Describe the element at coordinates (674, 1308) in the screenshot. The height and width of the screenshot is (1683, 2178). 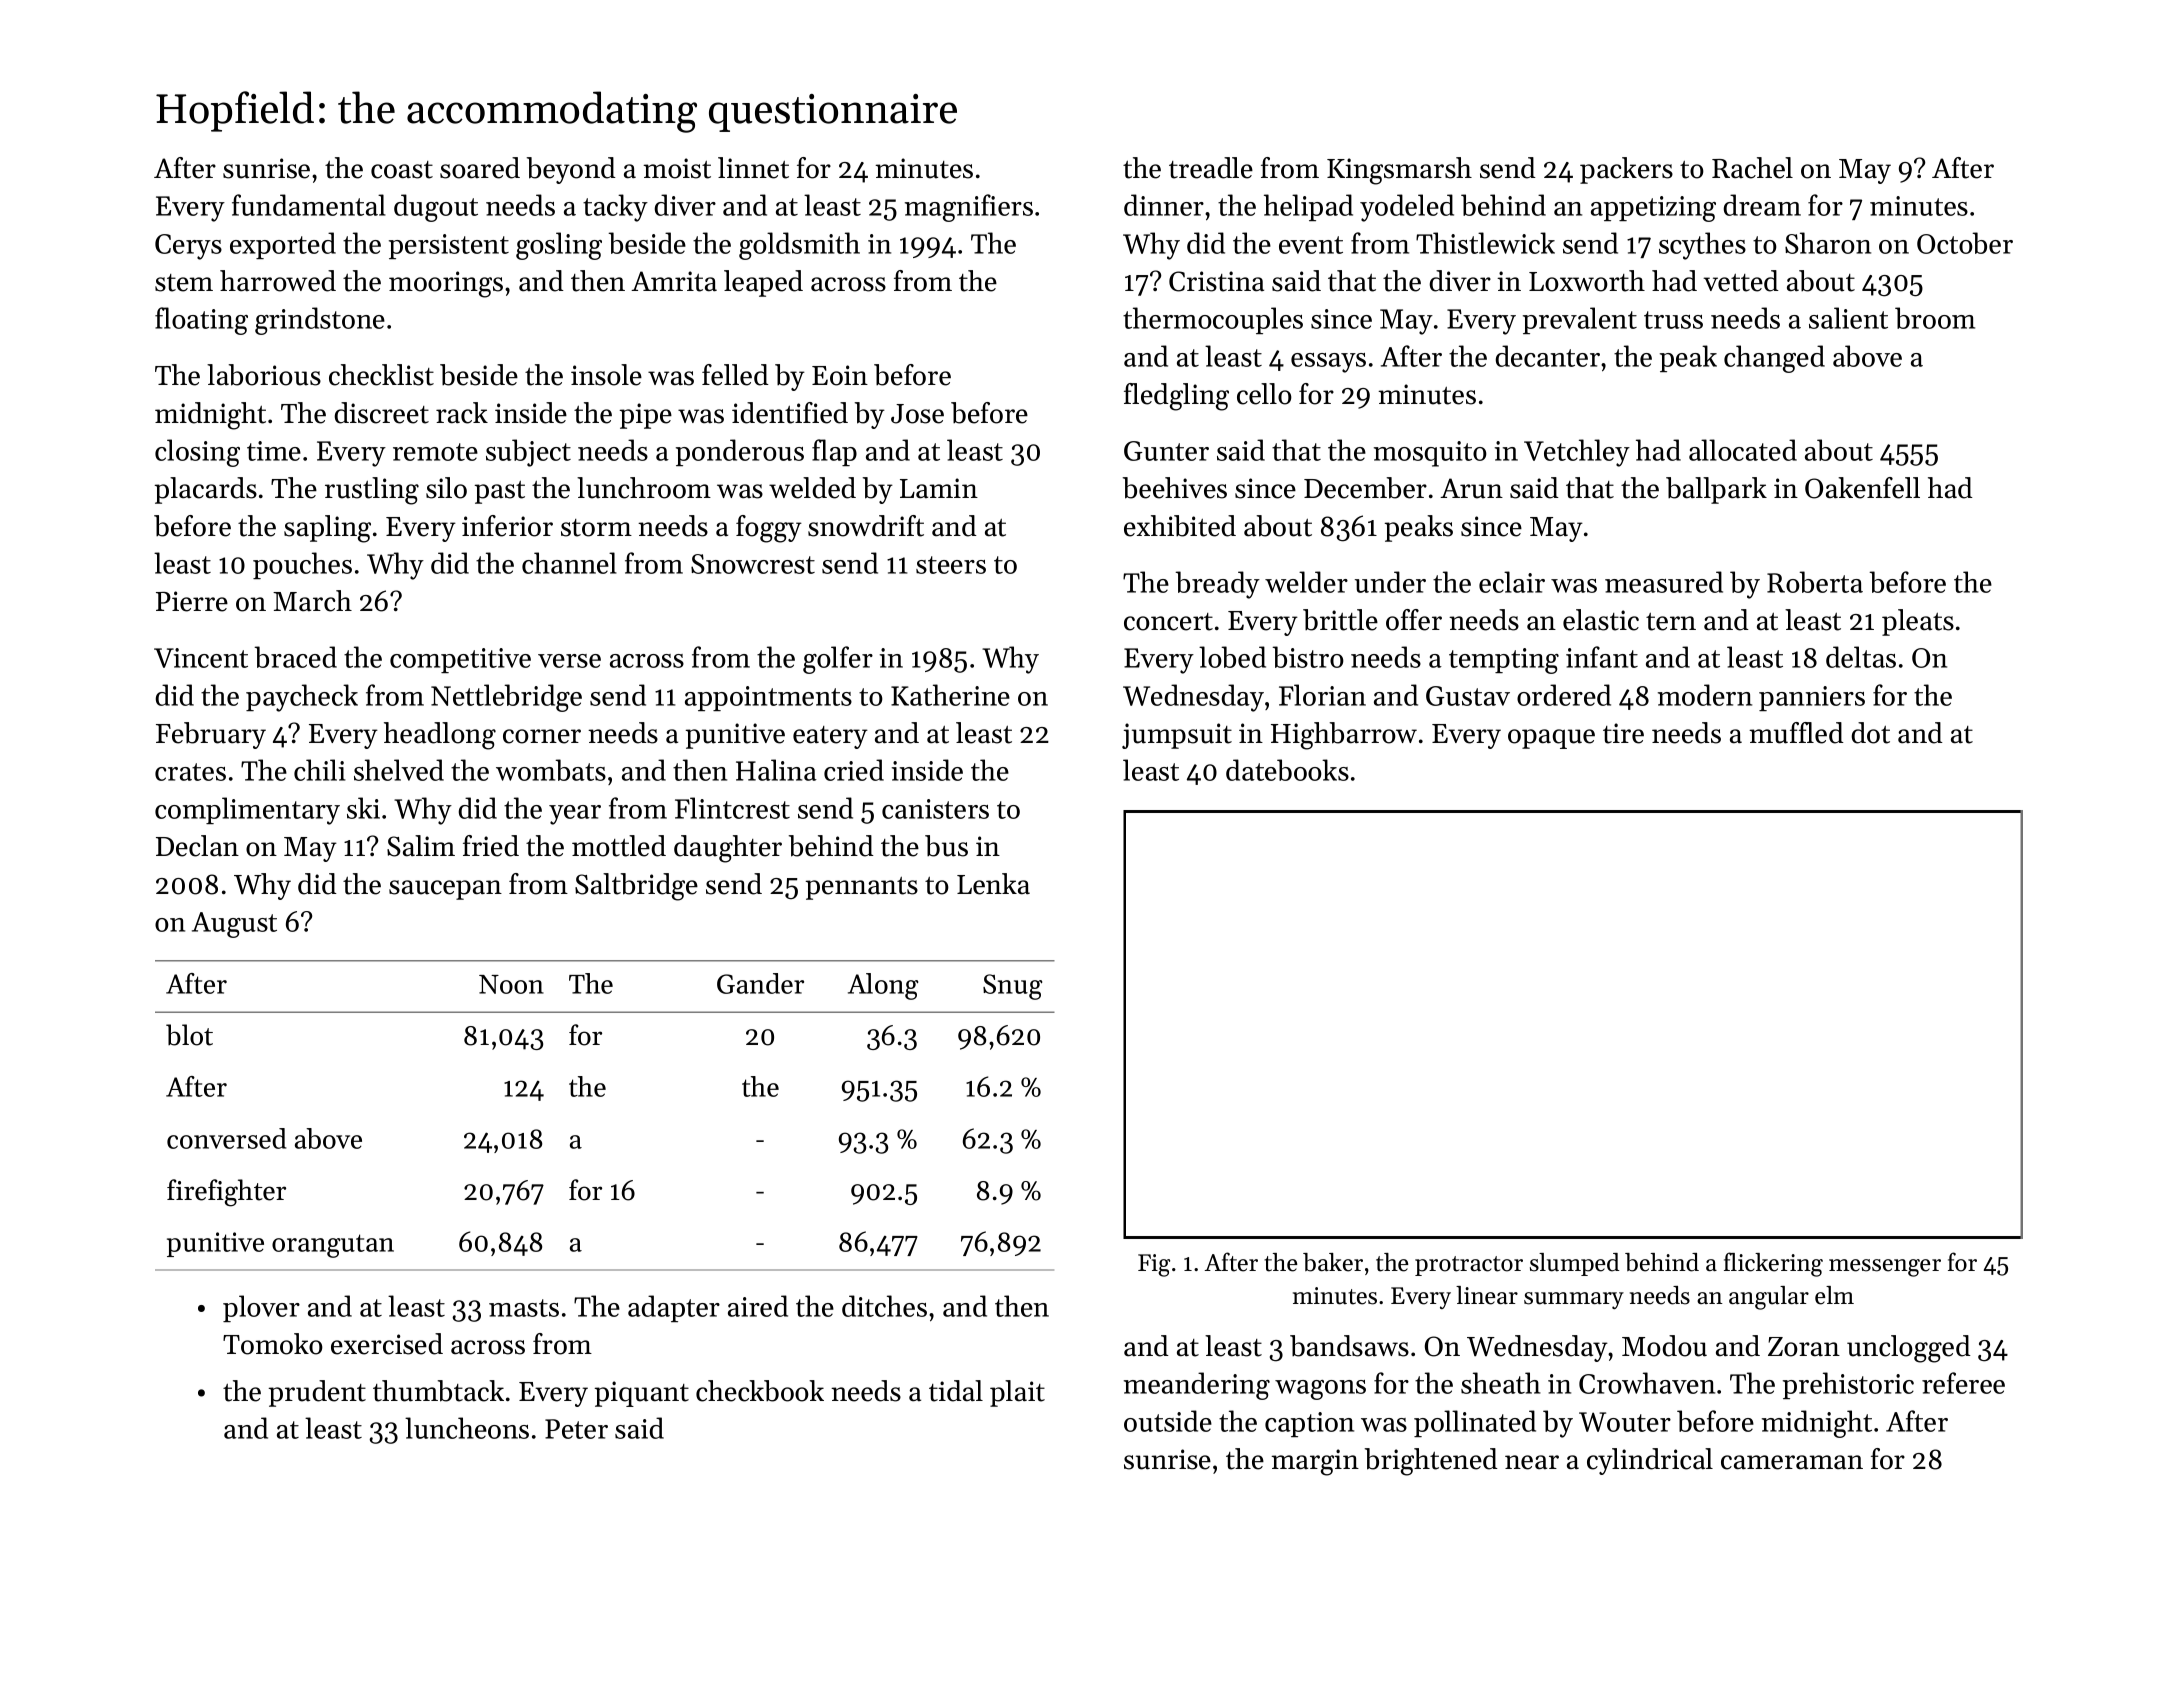
I see `adapter` at that location.
